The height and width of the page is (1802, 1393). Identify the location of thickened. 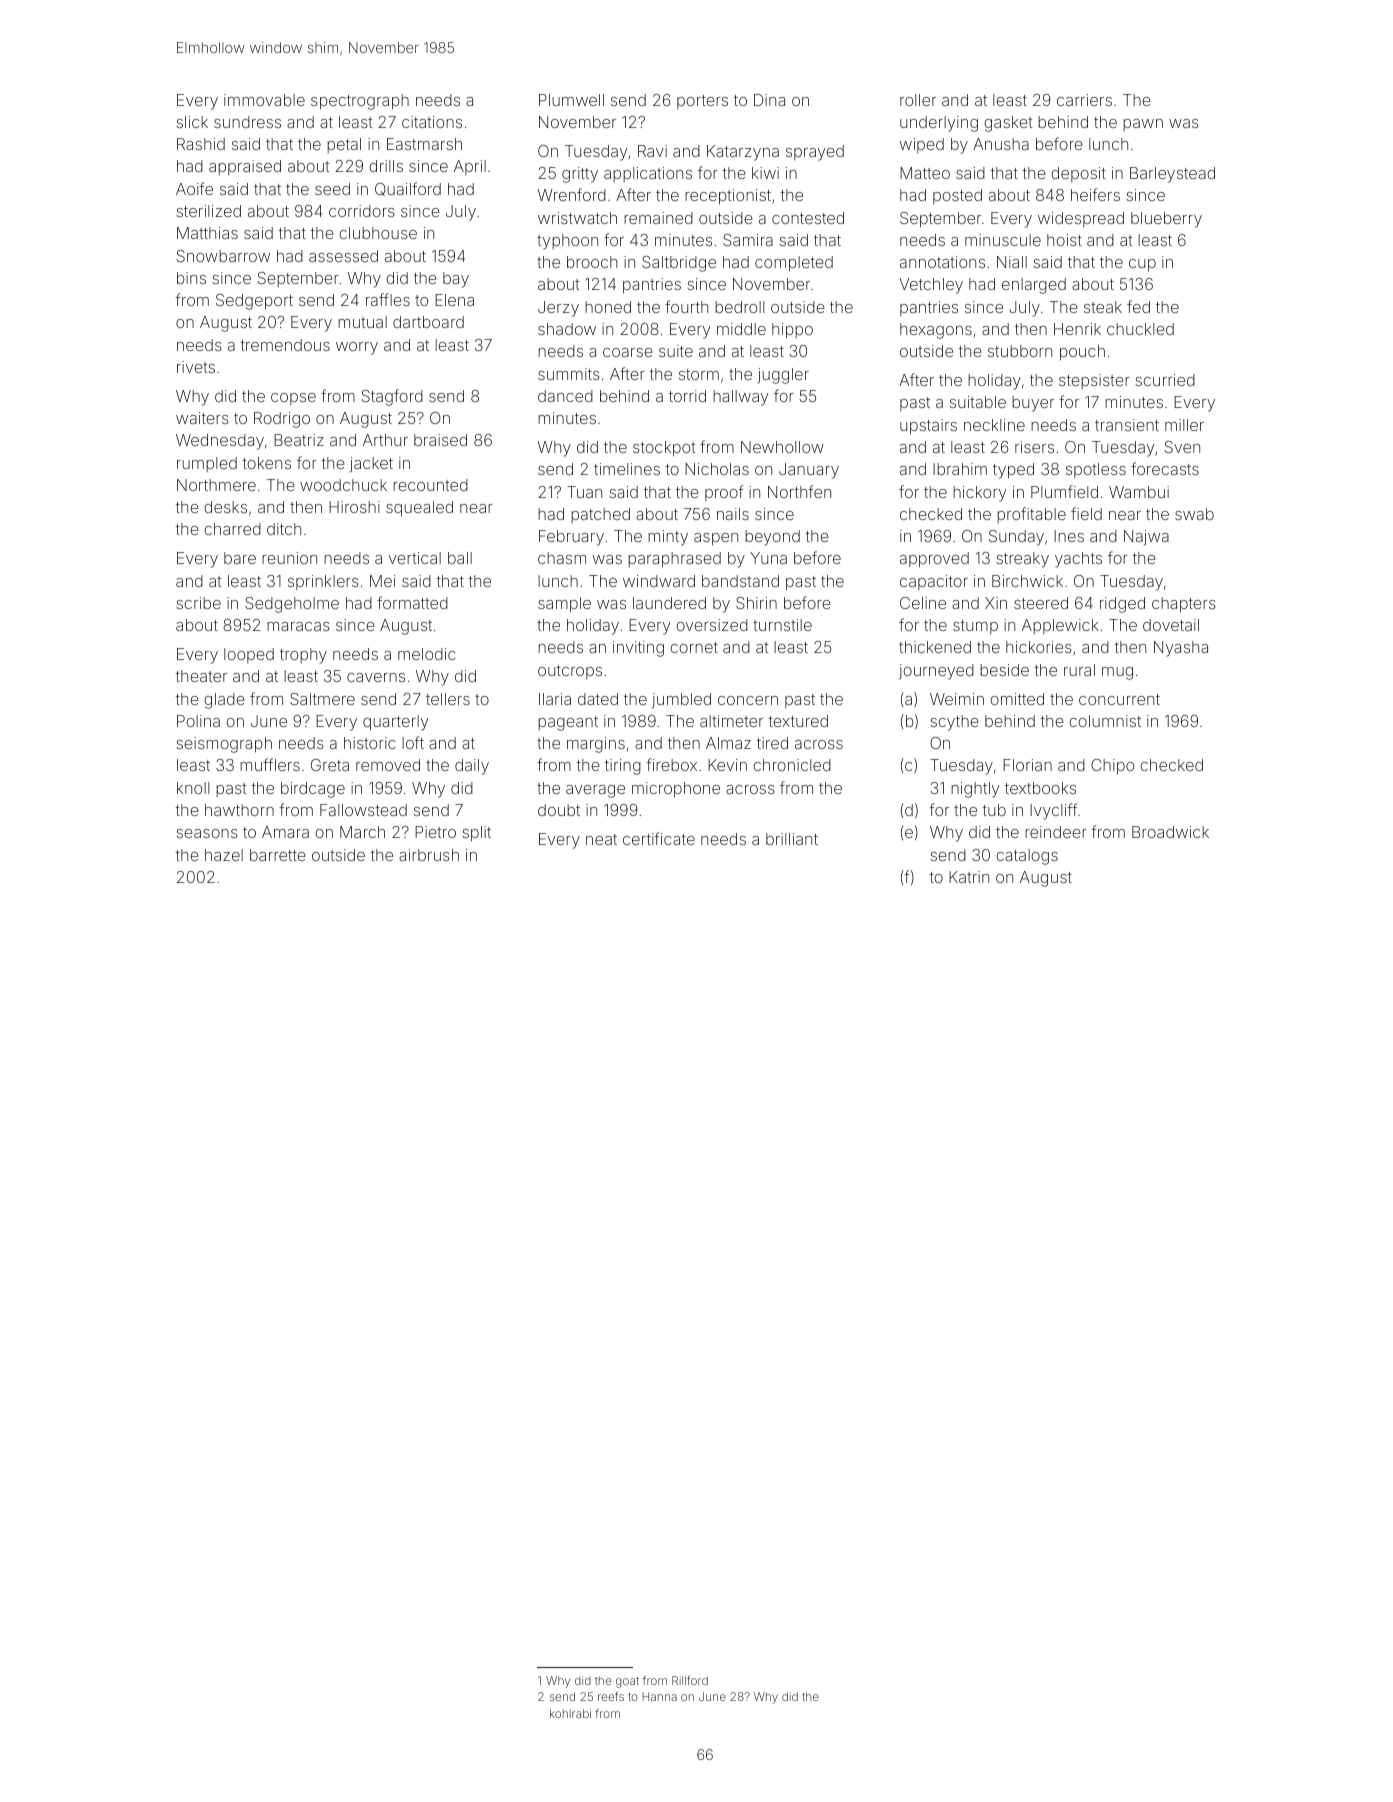
(935, 647).
